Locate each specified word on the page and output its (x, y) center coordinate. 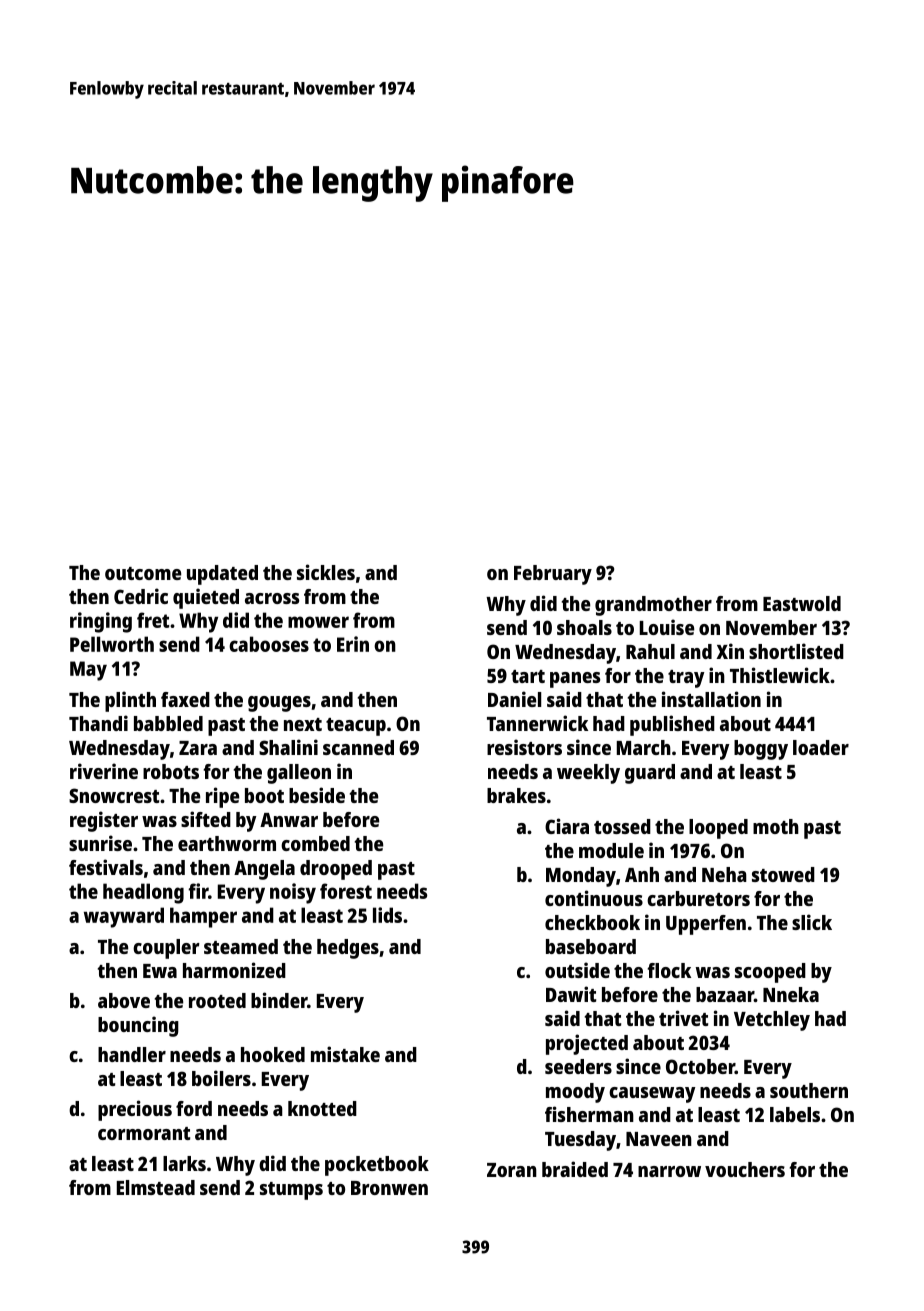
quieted (206, 598)
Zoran (512, 1170)
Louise (667, 627)
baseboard (591, 946)
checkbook (592, 922)
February (553, 575)
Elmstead (156, 1187)
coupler (166, 949)
